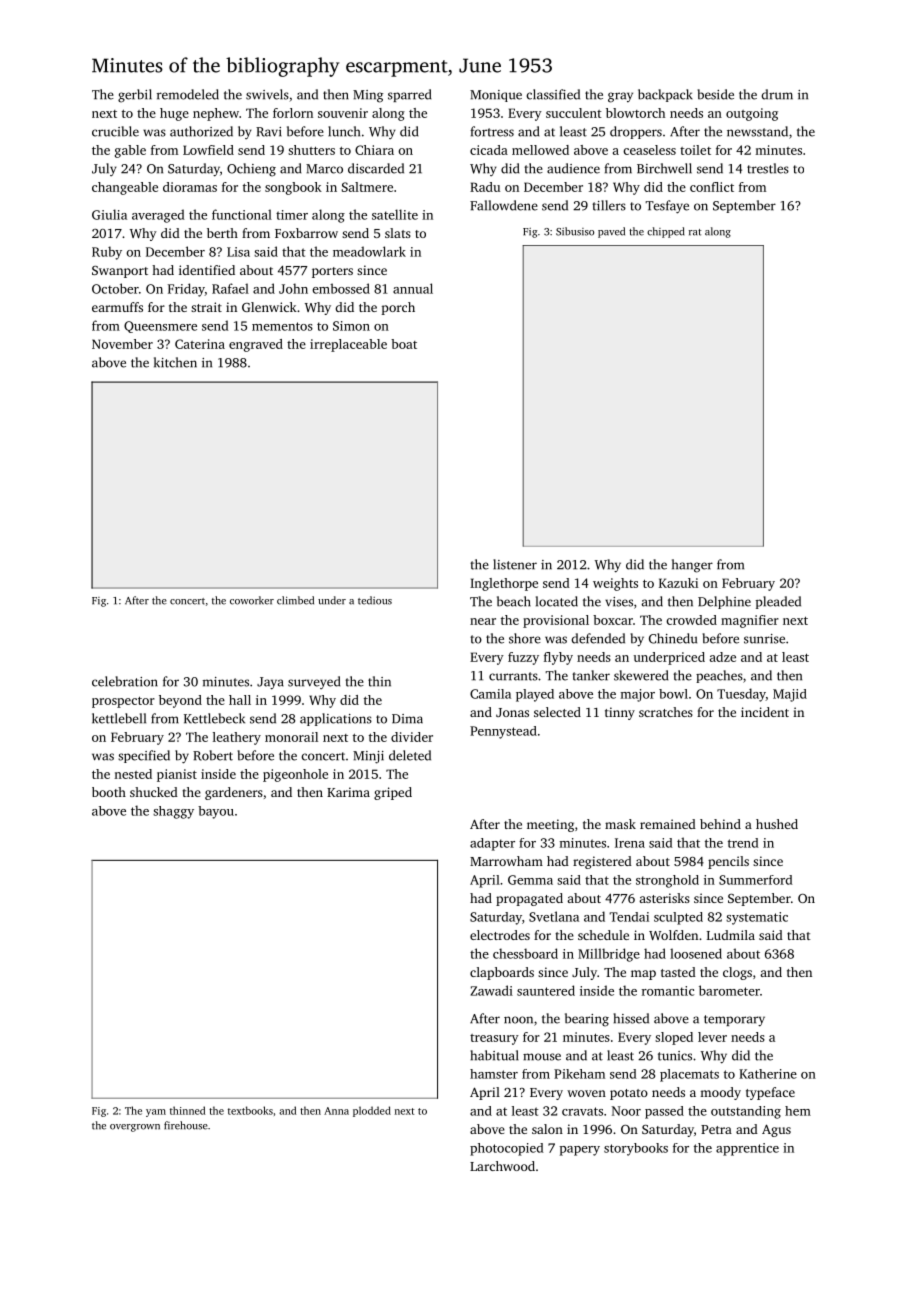  What do you see at coordinates (208, 150) in the screenshot?
I see `Lowfield` at bounding box center [208, 150].
